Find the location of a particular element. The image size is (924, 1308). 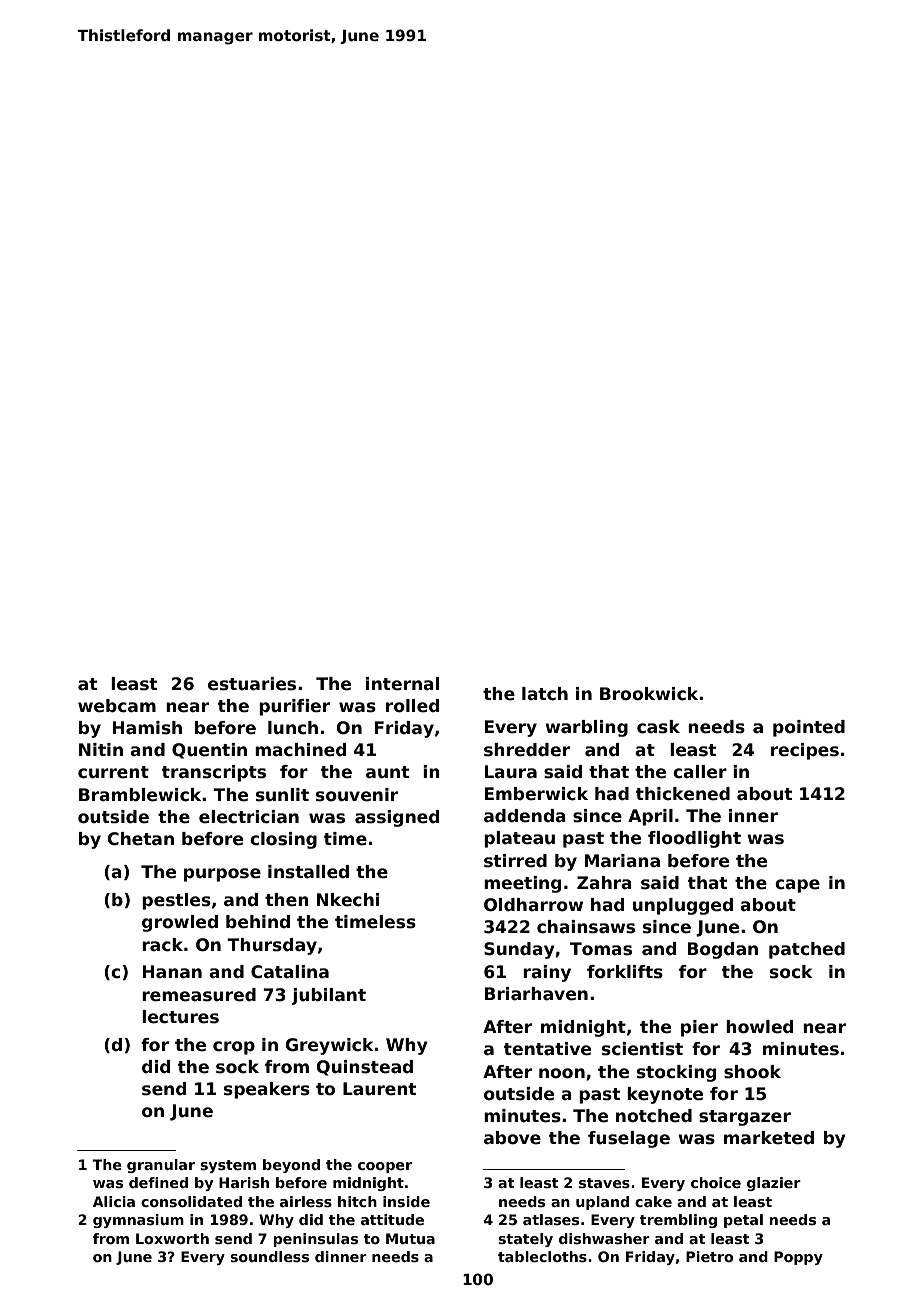

soundless is located at coordinates (269, 1256).
